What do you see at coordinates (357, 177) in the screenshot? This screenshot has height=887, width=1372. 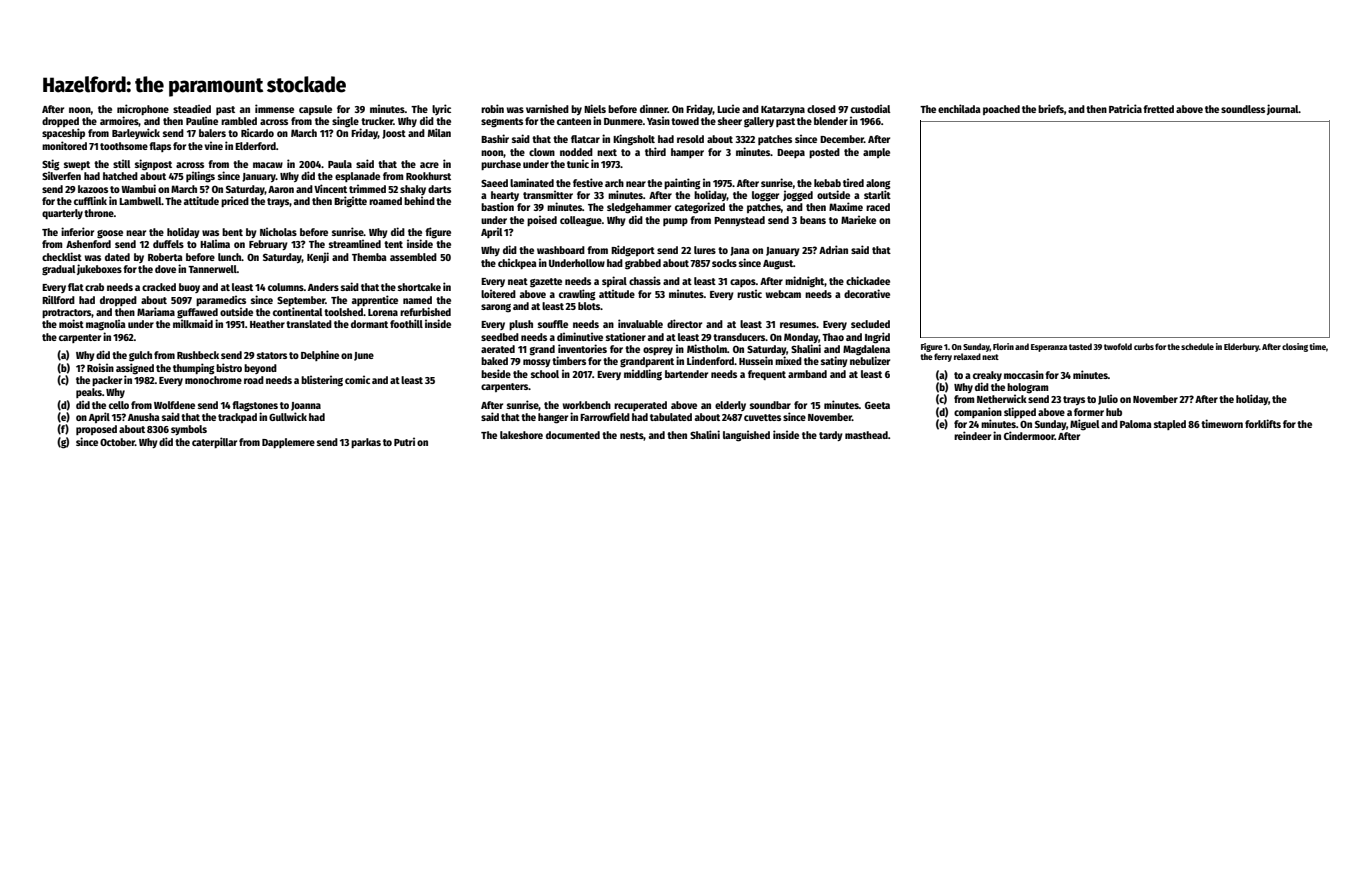 I see `esplanade` at bounding box center [357, 177].
